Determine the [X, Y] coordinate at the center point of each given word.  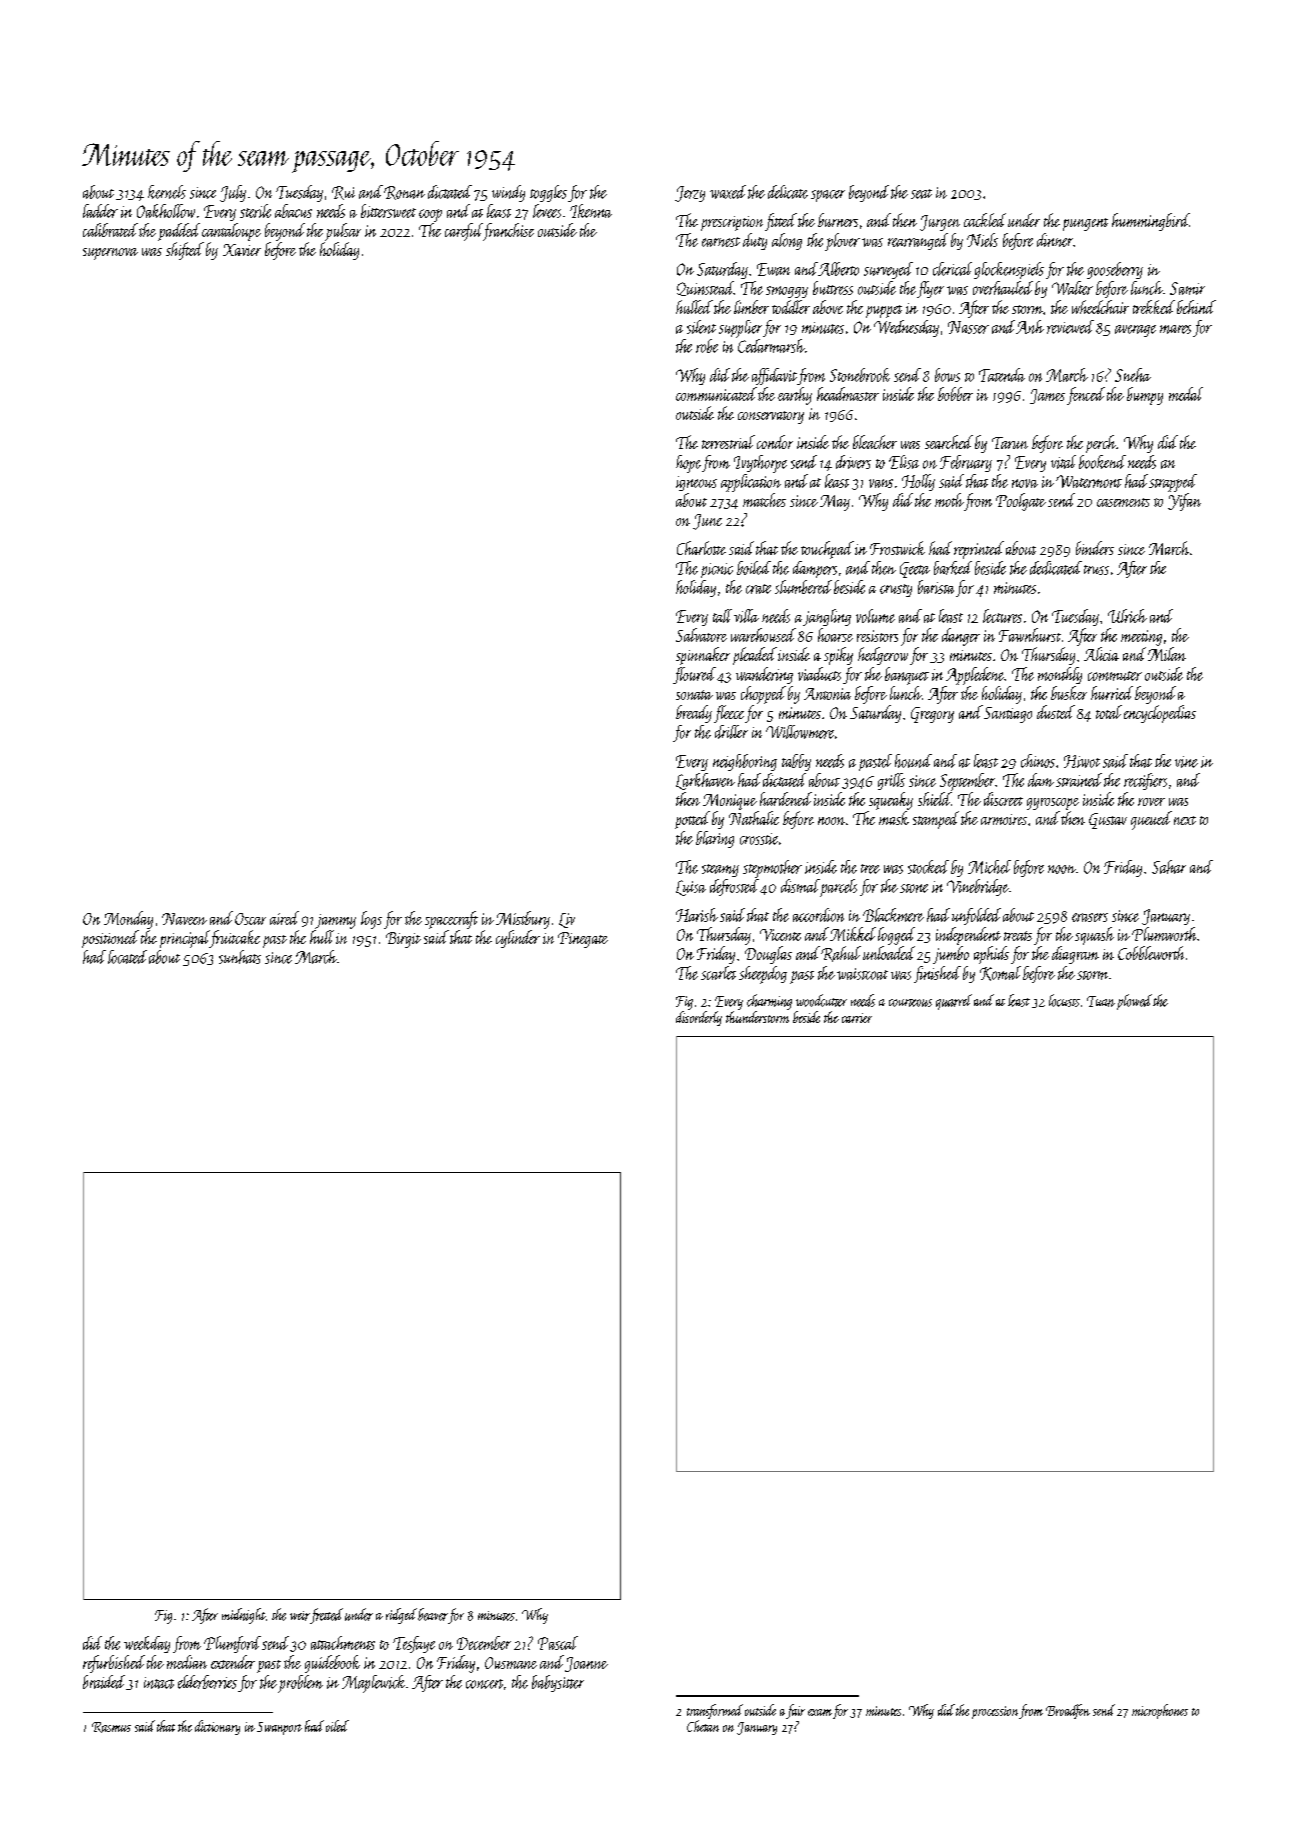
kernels [167, 192]
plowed [1134, 1002]
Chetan [703, 1726]
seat [921, 194]
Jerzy [690, 194]
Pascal [558, 1643]
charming [769, 1002]
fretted [326, 1616]
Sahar [1169, 867]
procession [995, 1712]
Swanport [279, 1728]
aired [284, 918]
